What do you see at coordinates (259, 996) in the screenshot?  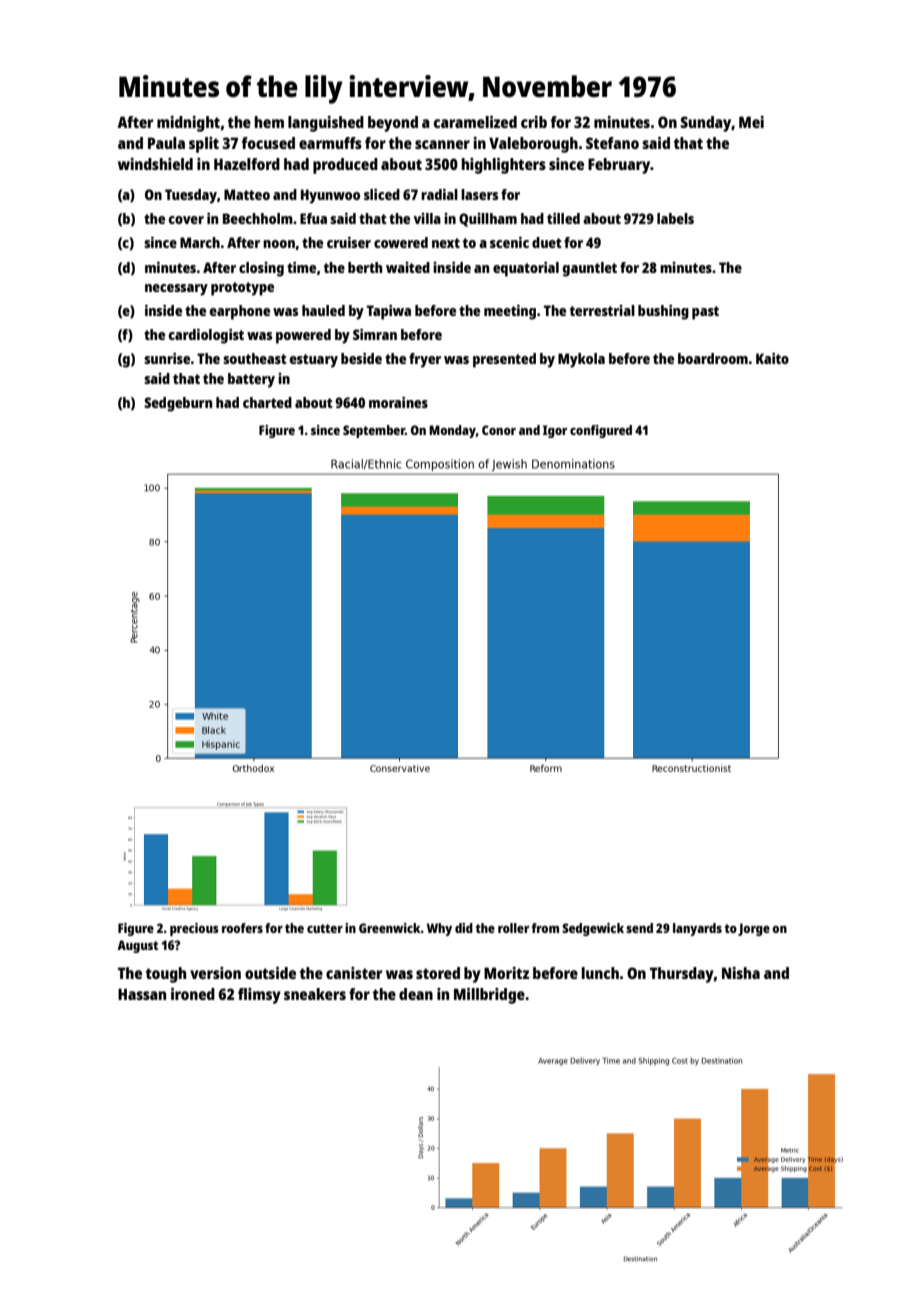 I see `flimsy` at bounding box center [259, 996].
